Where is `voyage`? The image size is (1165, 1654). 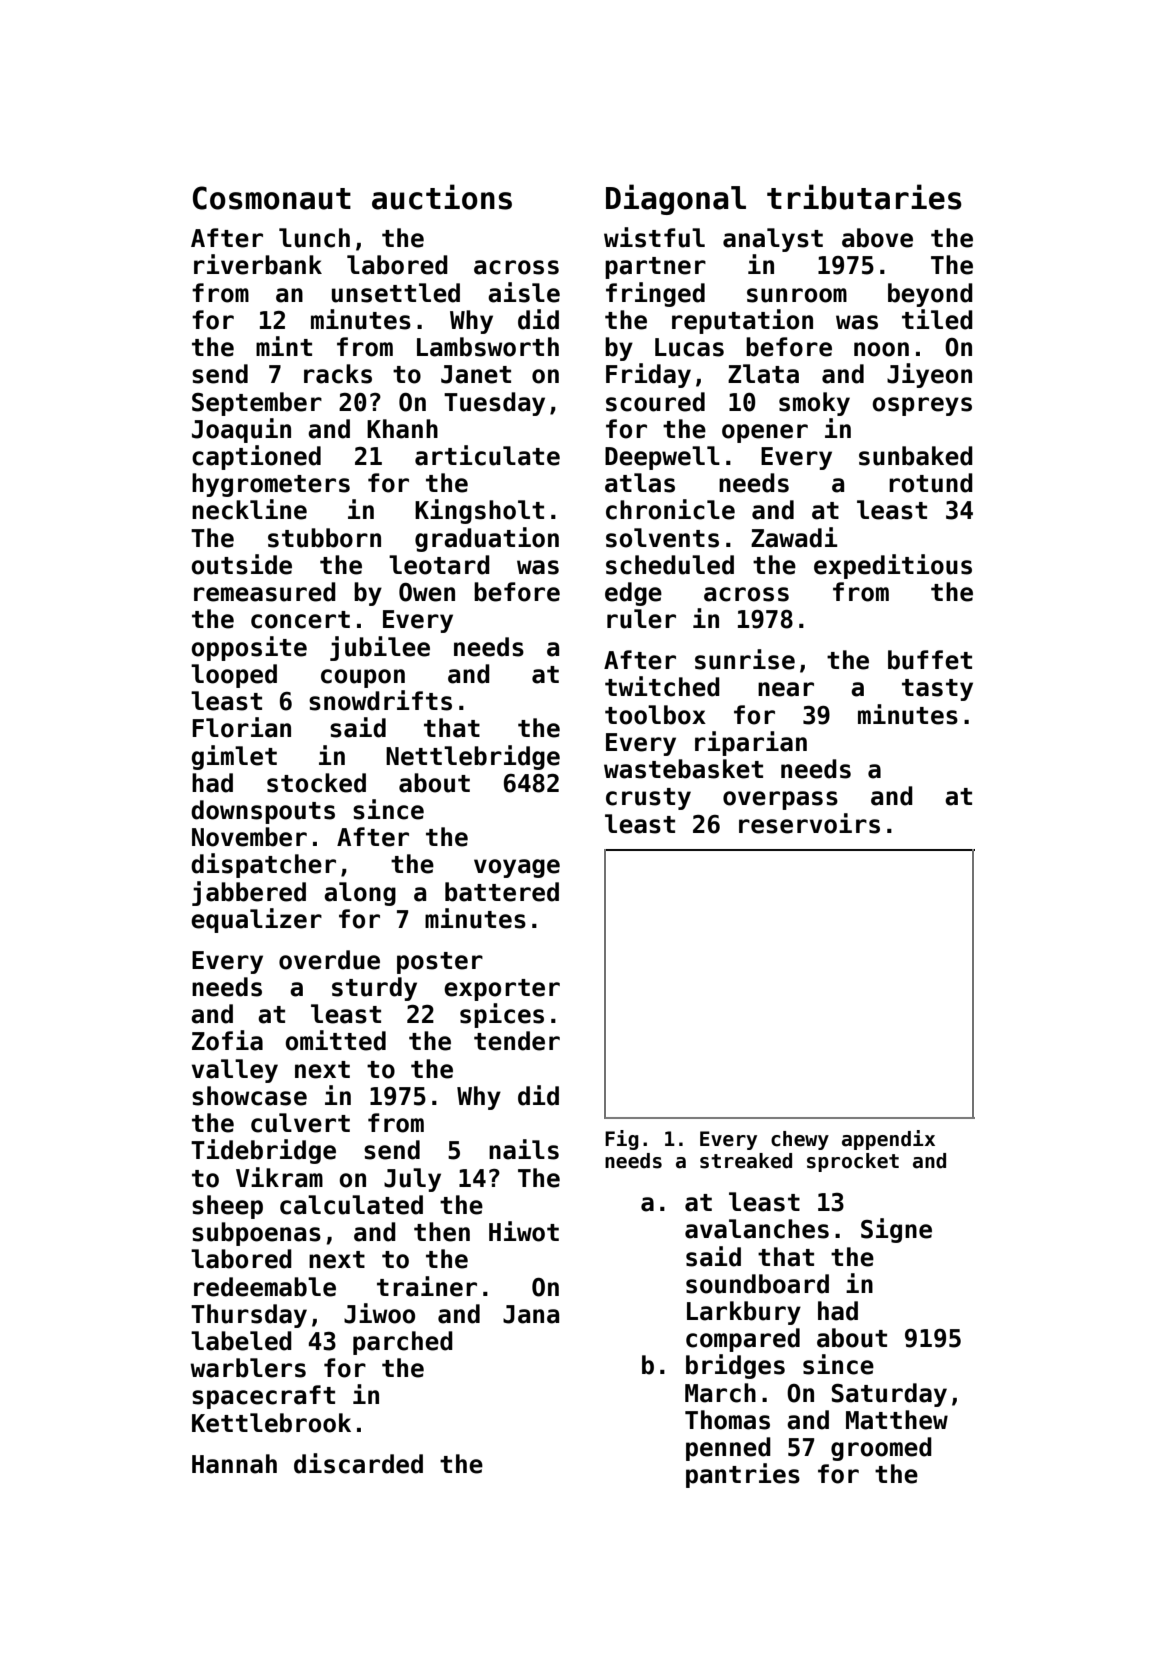
voyage is located at coordinates (517, 868).
